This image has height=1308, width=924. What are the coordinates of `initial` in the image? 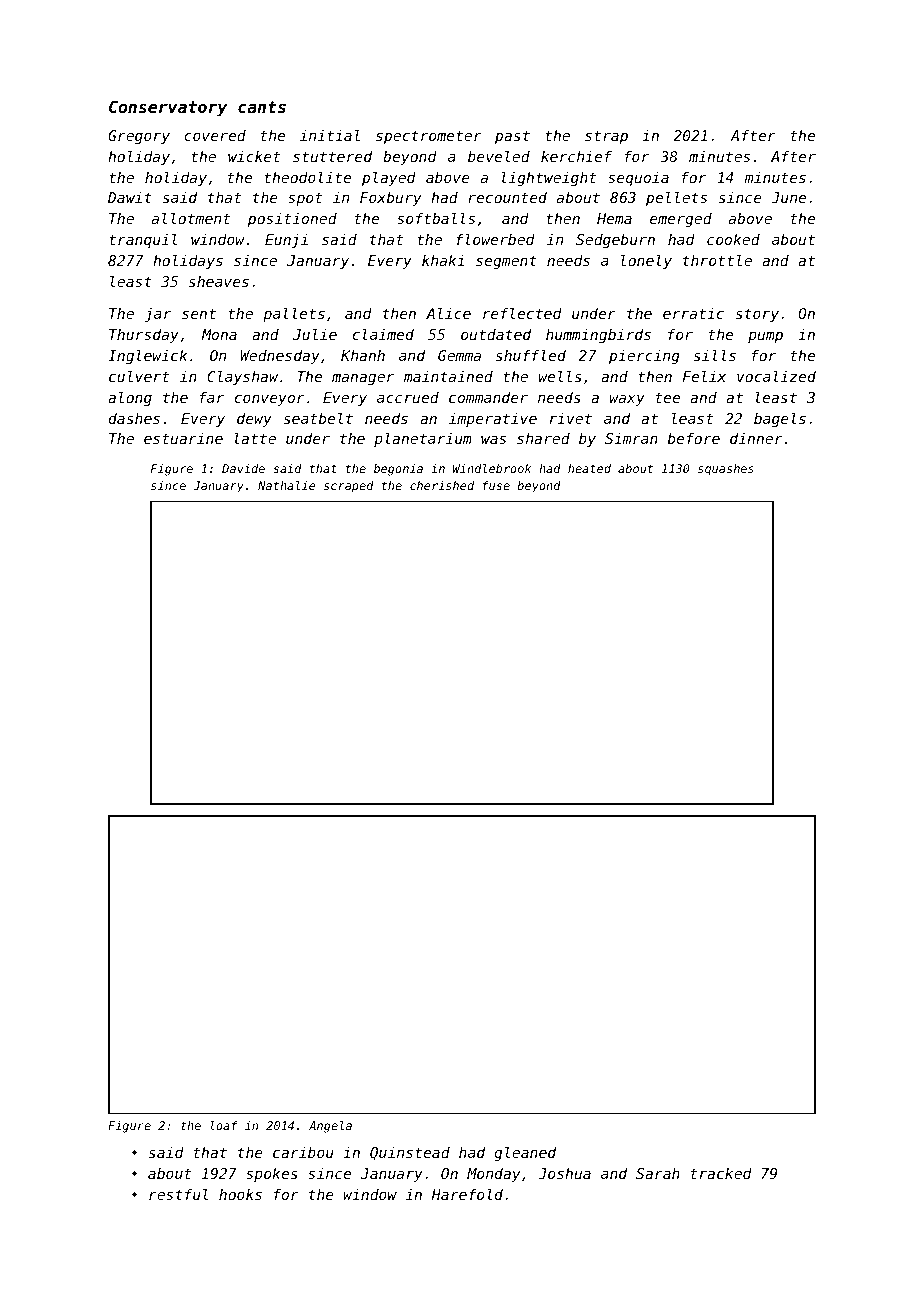 It's located at (330, 135).
